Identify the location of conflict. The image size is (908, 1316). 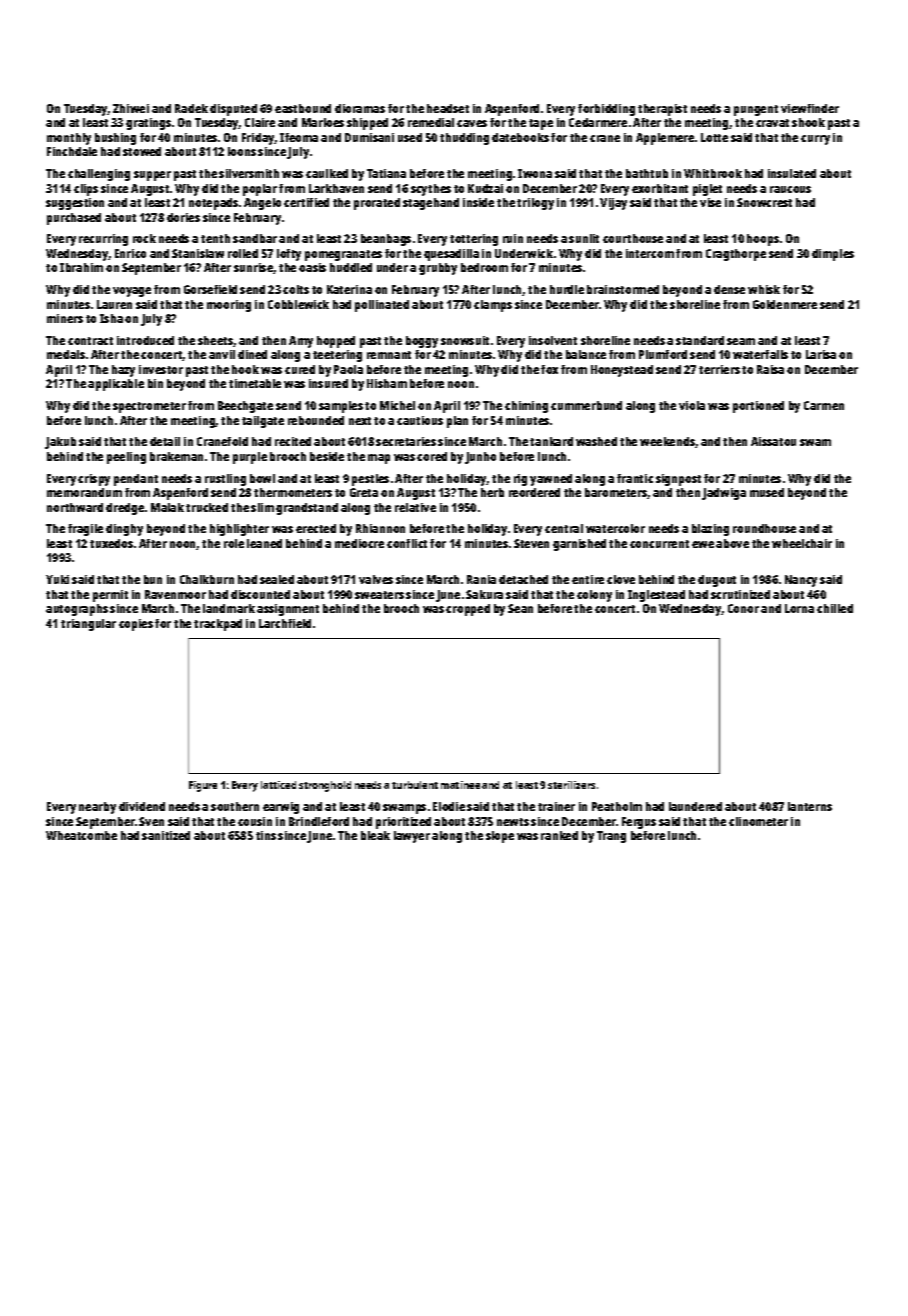
(407, 543).
